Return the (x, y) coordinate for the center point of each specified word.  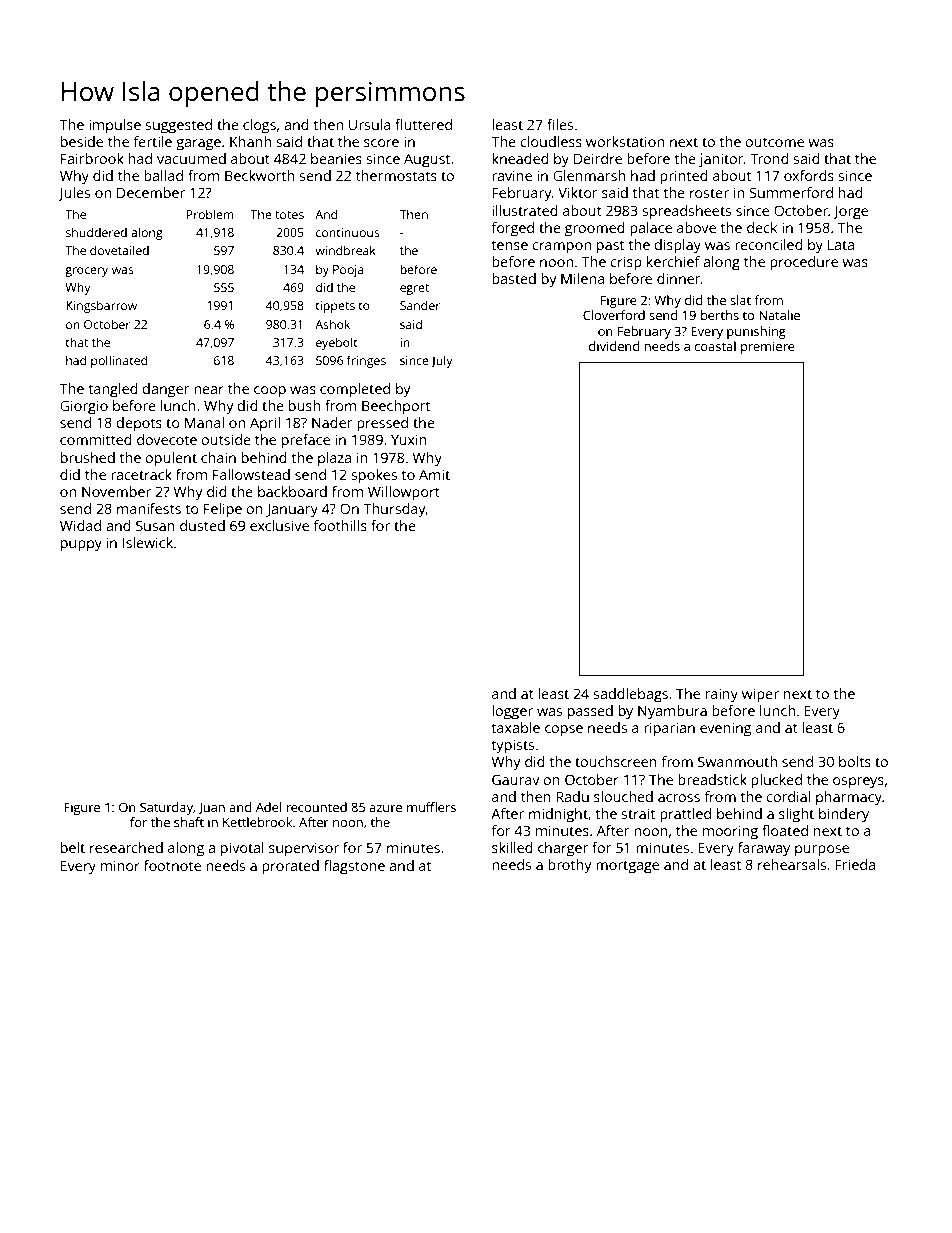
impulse (115, 126)
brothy (570, 866)
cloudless (551, 141)
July (442, 361)
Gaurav (516, 779)
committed (96, 439)
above (696, 227)
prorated (290, 867)
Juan (211, 809)
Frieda (855, 864)
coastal (715, 346)
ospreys (858, 783)
